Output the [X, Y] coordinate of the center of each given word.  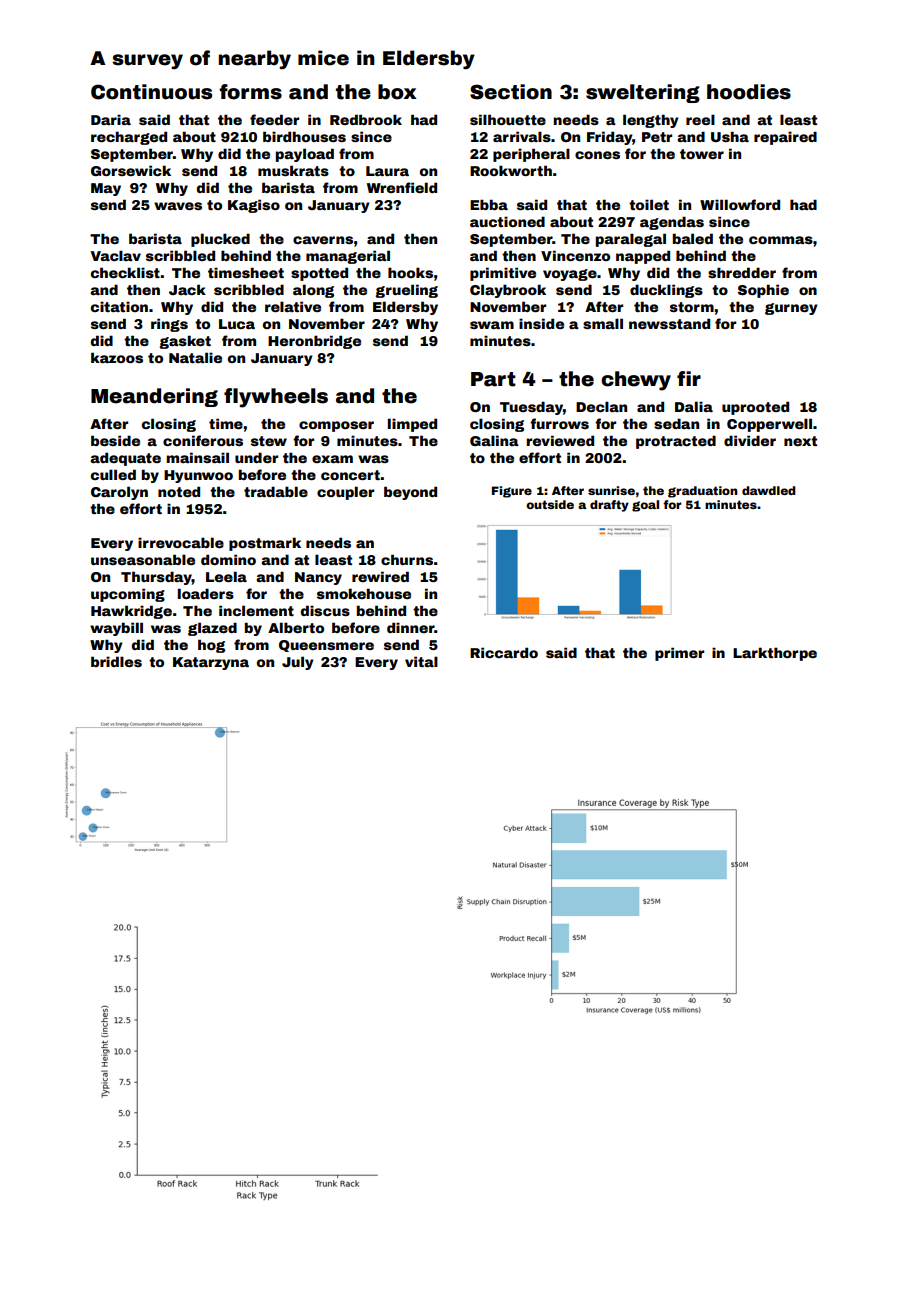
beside [115, 440]
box [397, 92]
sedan [676, 423]
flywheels [276, 398]
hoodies [749, 92]
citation [119, 306]
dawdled [769, 490]
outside [550, 504]
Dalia [694, 406]
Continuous [151, 92]
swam [492, 325]
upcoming [128, 595]
